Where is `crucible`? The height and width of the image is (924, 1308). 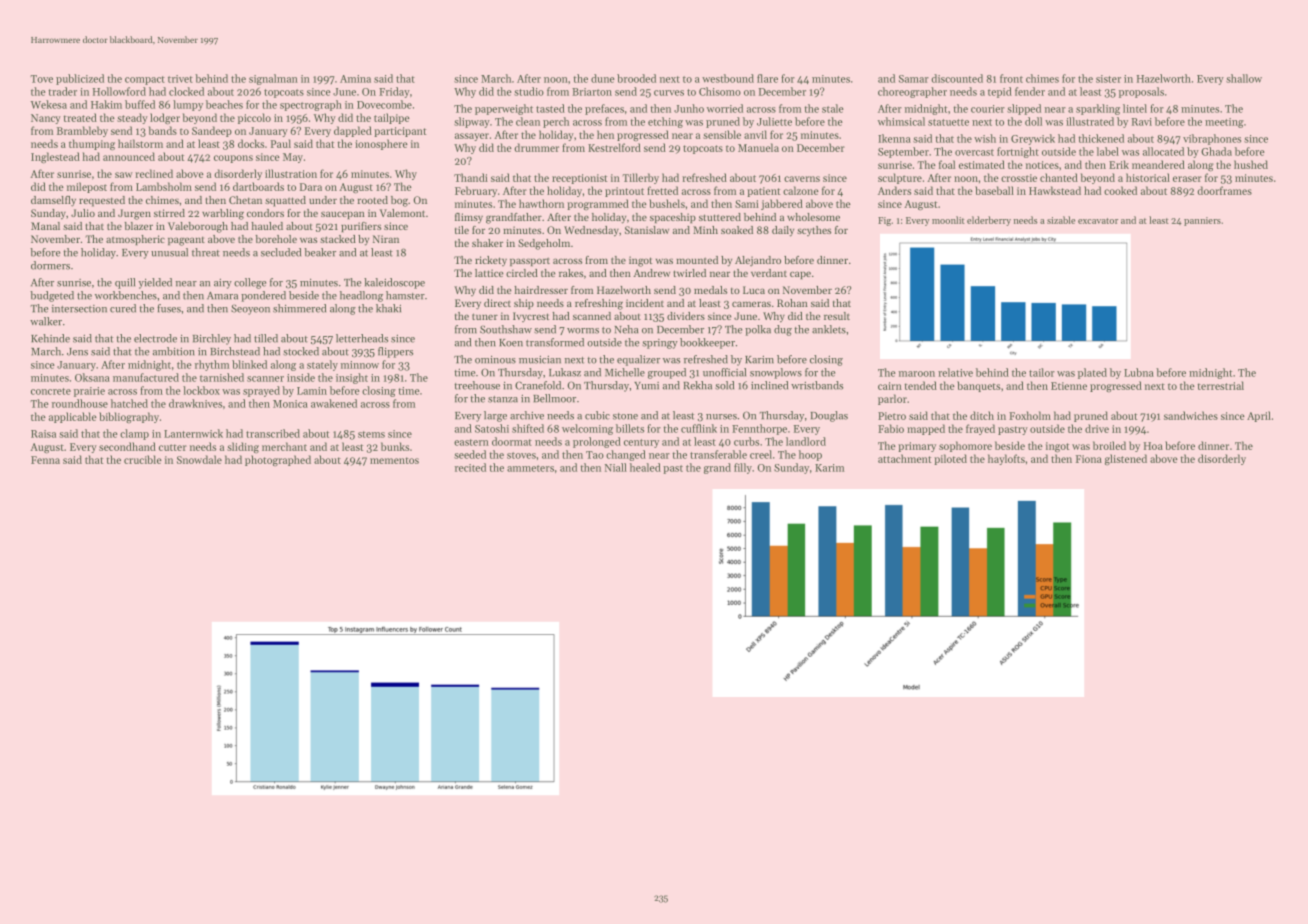 crucible is located at coordinates (143, 459).
